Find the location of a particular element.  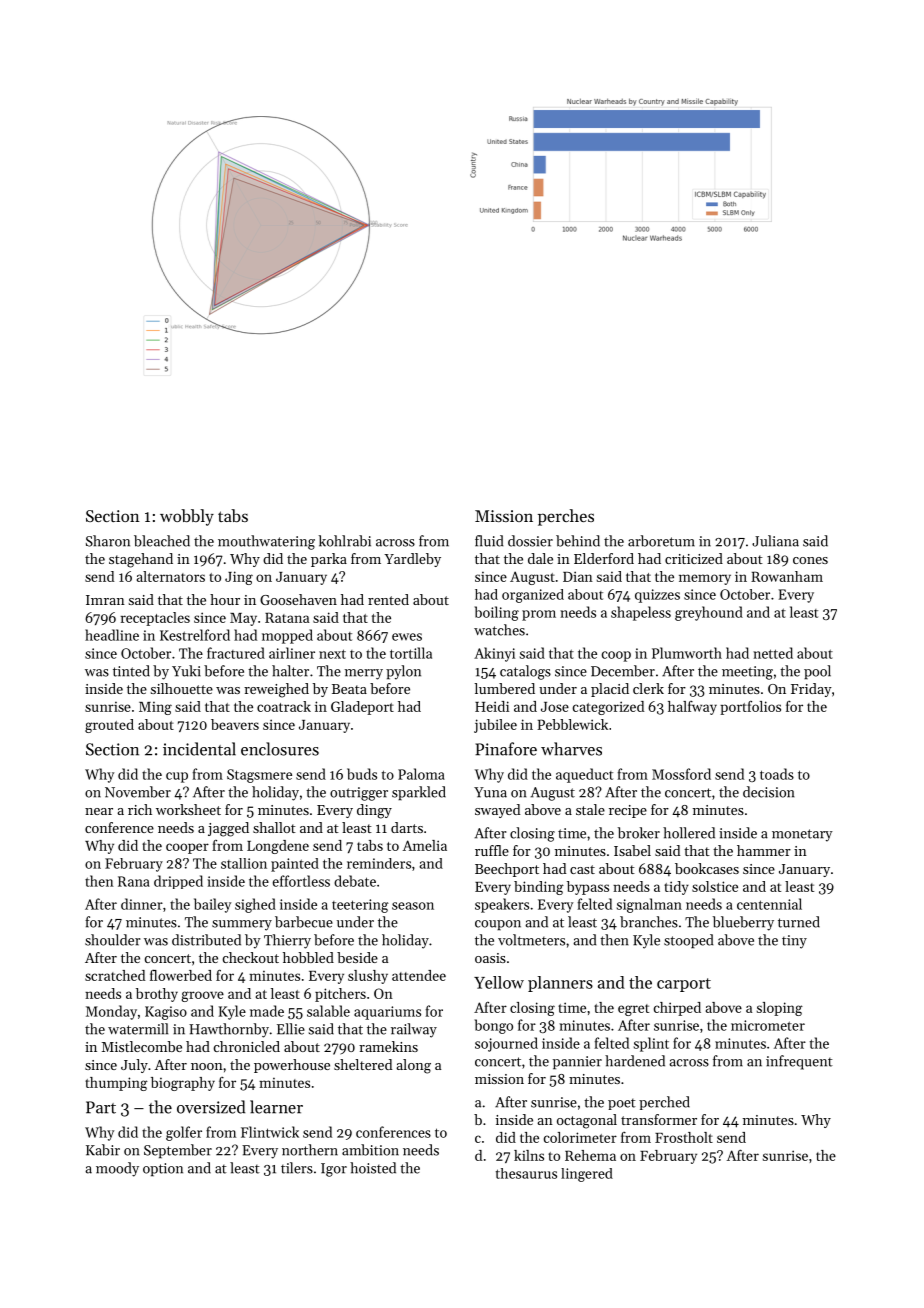

reweighed is located at coordinates (276, 690).
